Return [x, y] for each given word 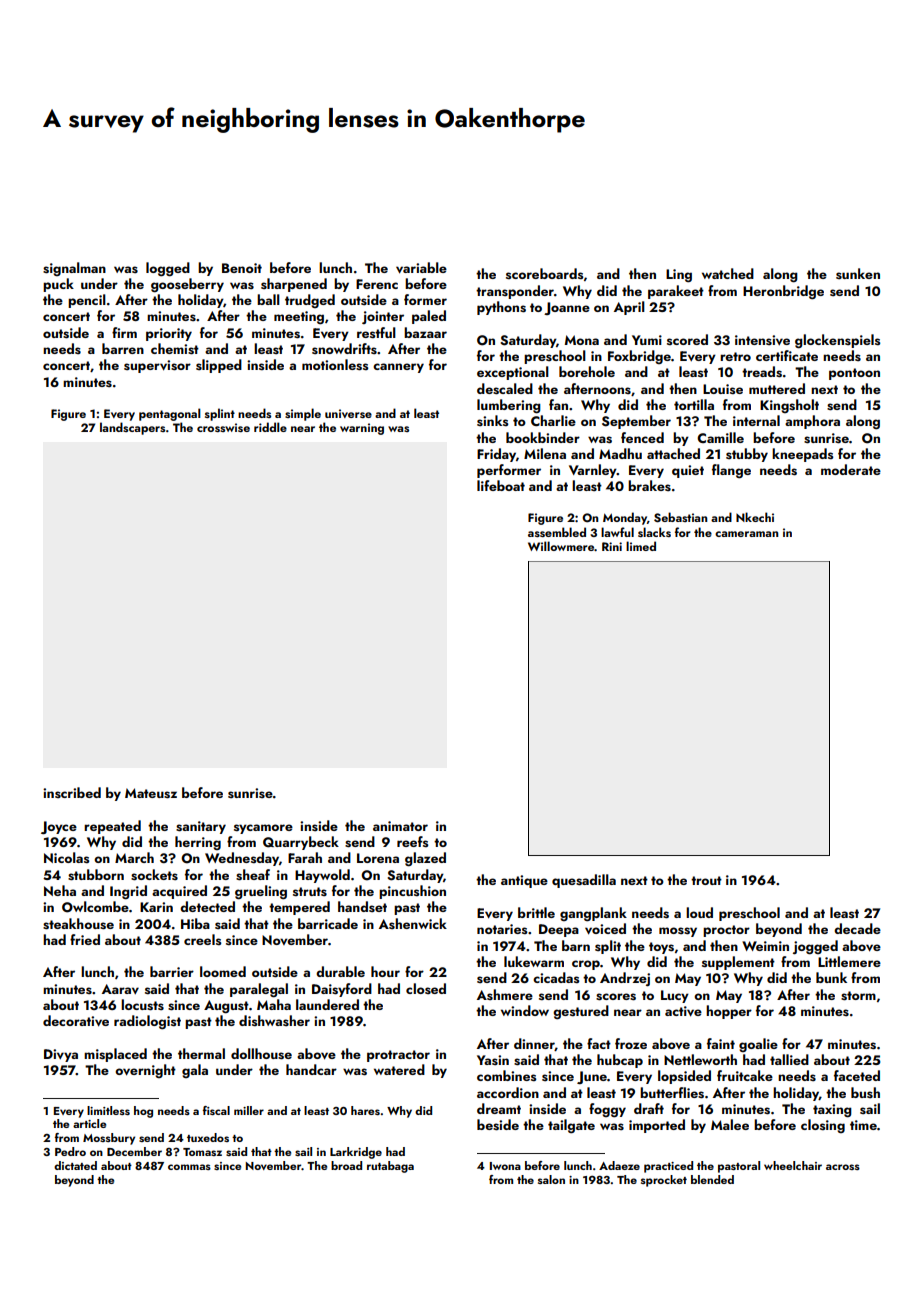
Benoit [242, 268]
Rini [612, 546]
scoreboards [544, 273]
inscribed [72, 793]
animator [400, 826]
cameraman [746, 534]
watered [399, 1069]
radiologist [147, 1022]
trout [706, 880]
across [843, 1167]
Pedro [70, 1151]
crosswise [223, 427]
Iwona [505, 1166]
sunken [858, 274]
